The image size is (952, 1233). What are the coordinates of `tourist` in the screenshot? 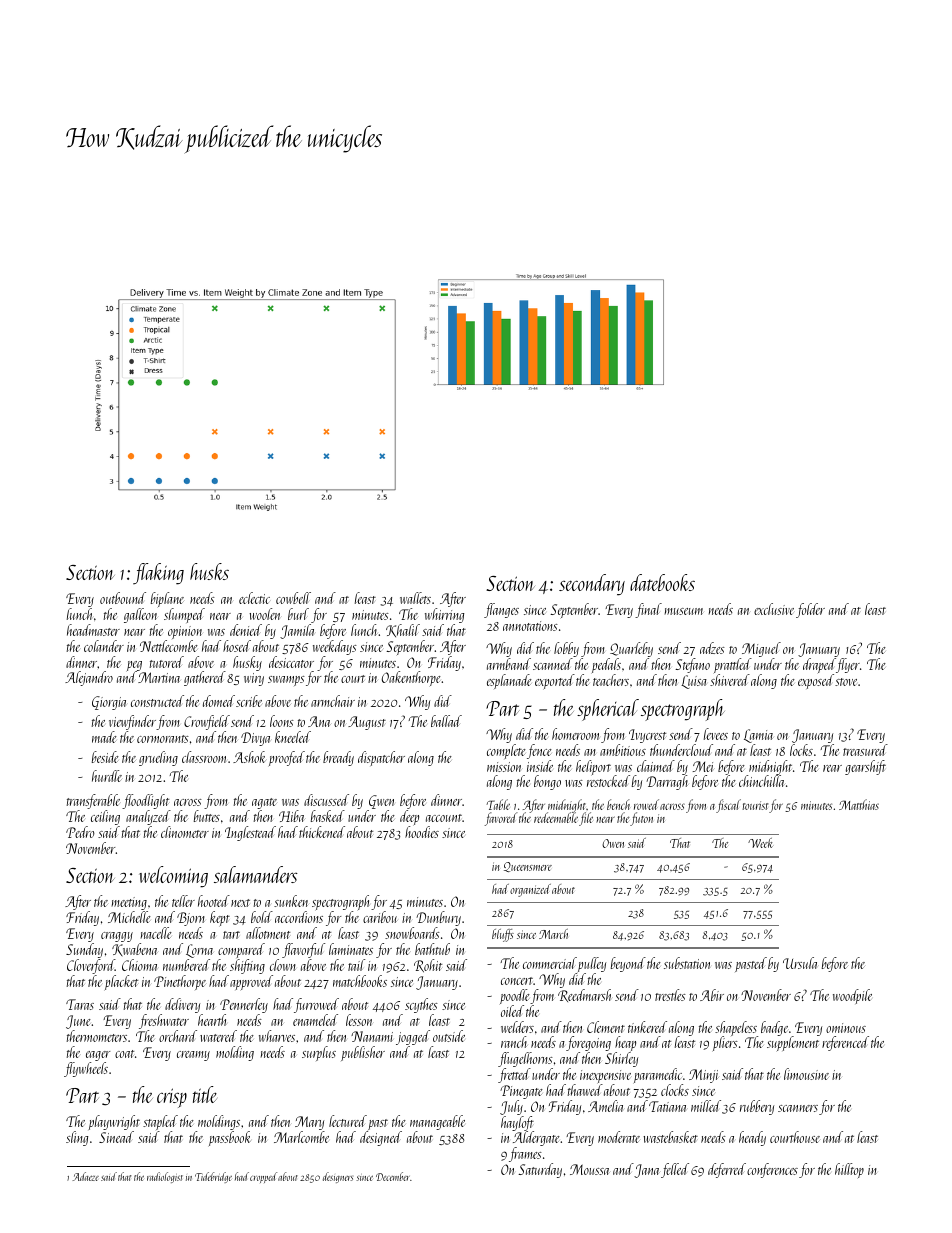 It's located at (755, 805).
